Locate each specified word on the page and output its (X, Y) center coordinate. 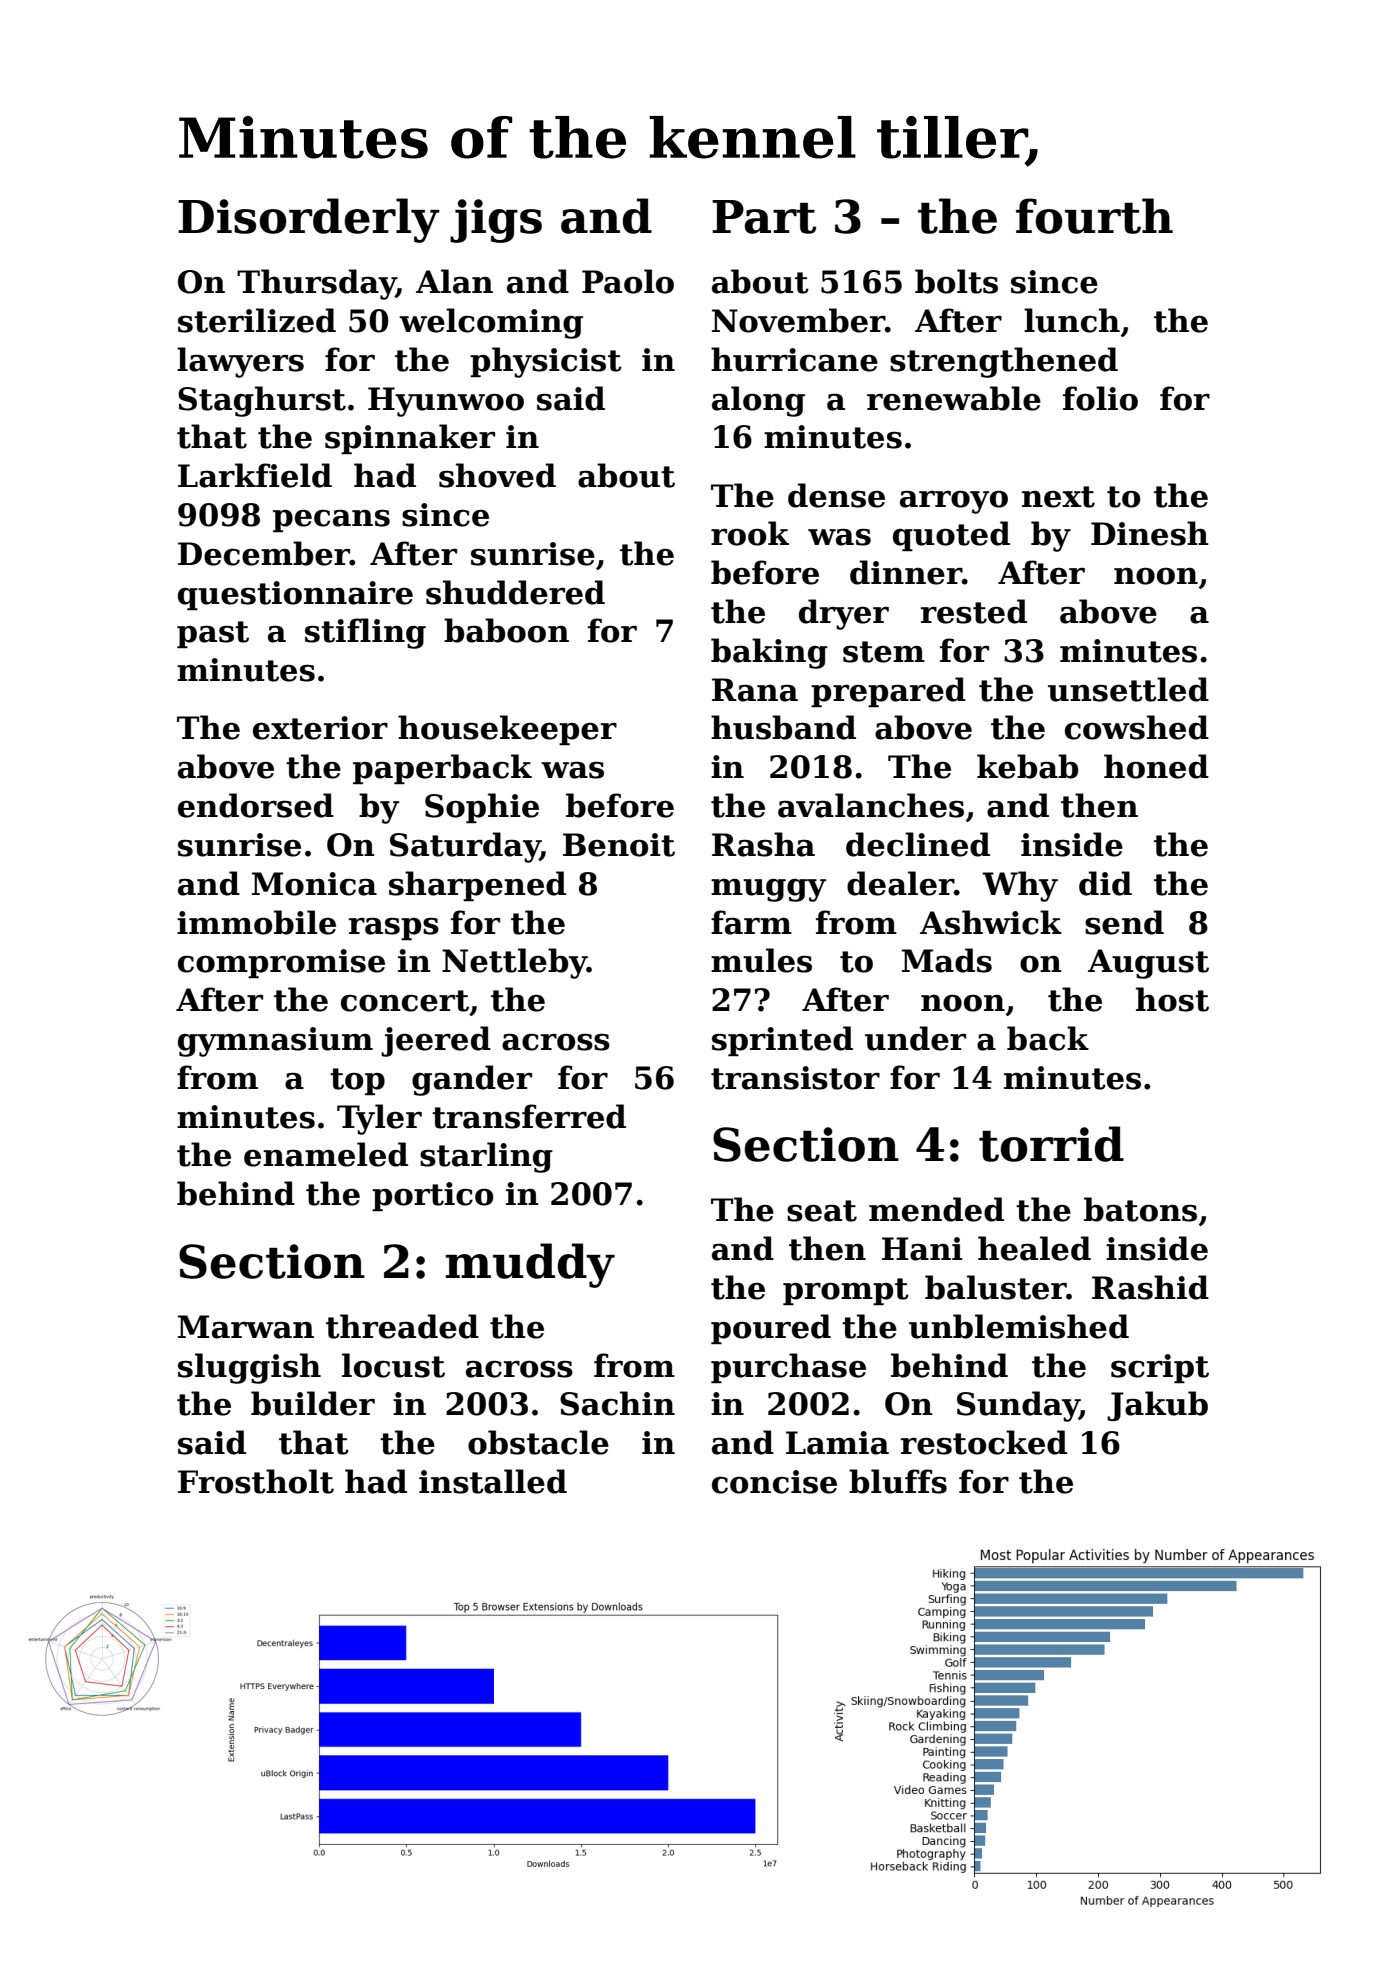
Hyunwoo (446, 402)
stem (884, 652)
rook (750, 533)
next (1058, 497)
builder (313, 1403)
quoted (951, 536)
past (213, 634)
